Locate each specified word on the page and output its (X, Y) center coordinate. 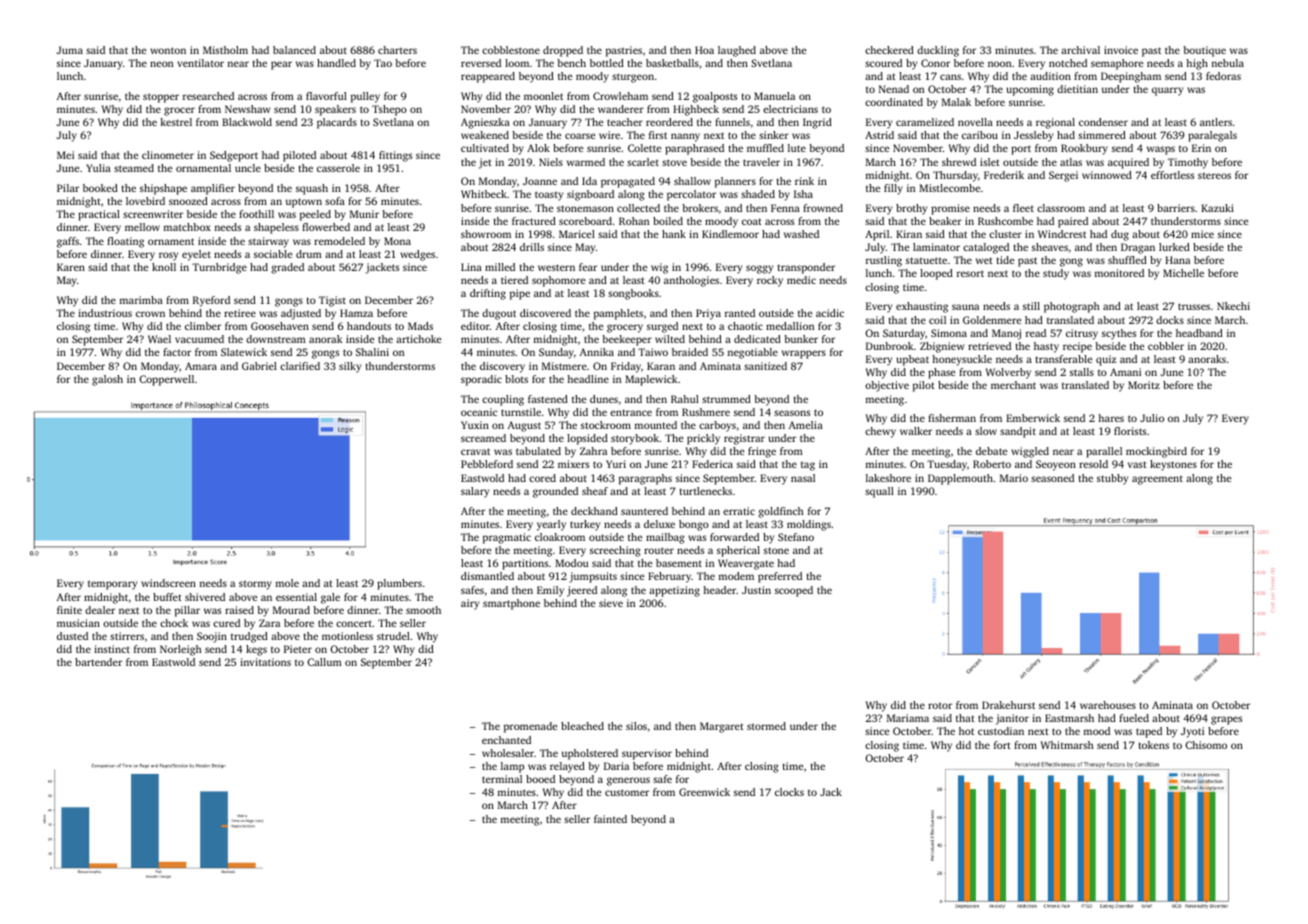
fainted (610, 819)
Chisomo (1206, 745)
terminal (502, 779)
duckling (938, 51)
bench (571, 63)
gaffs (68, 242)
